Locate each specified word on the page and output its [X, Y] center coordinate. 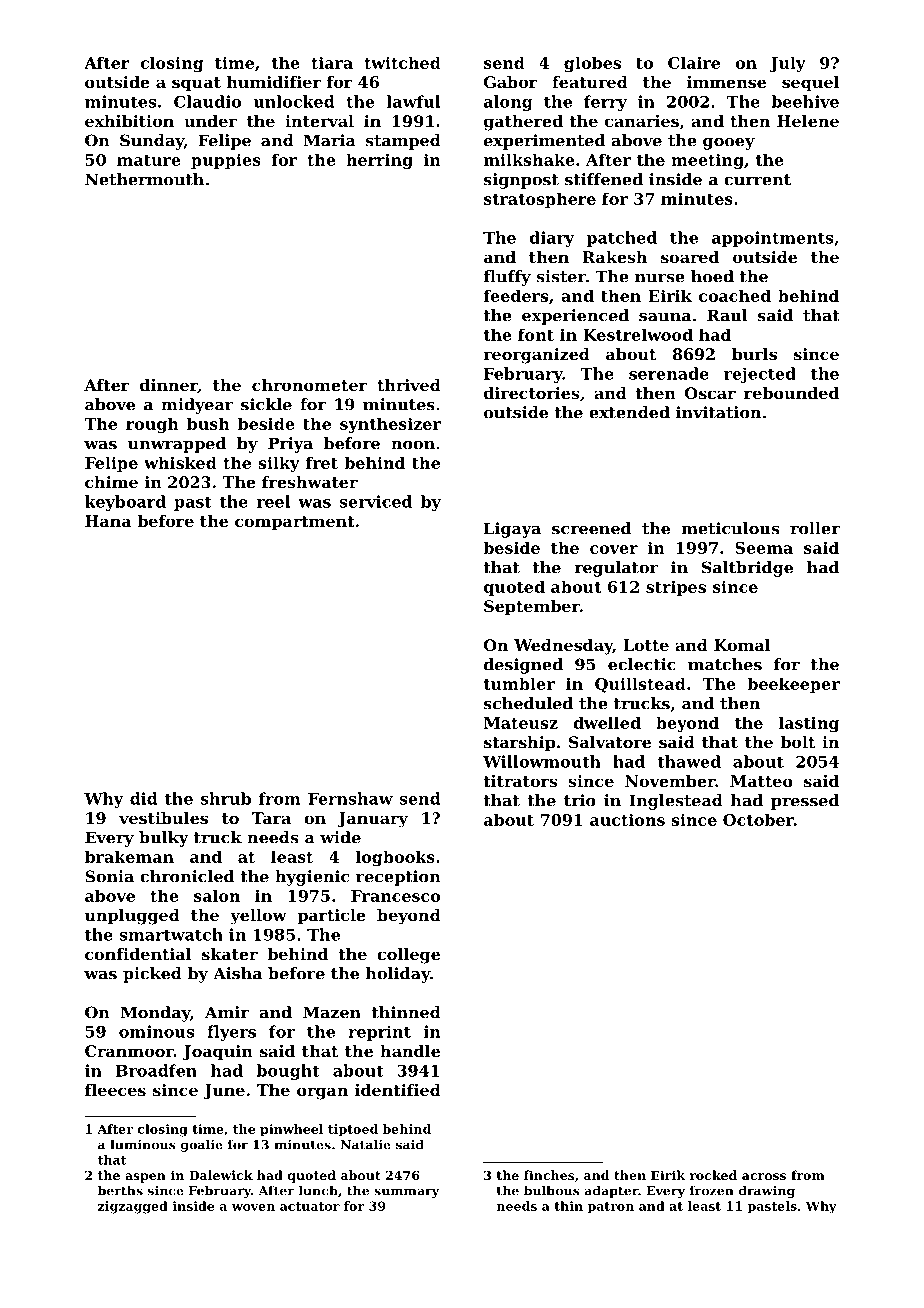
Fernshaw [350, 798]
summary [406, 1193]
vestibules [163, 818]
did [144, 798]
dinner [169, 386]
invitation [718, 412]
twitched [402, 62]
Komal [742, 645]
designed [523, 666]
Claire [694, 62]
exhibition [129, 121]
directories [532, 393]
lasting [809, 724]
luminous [143, 1144]
